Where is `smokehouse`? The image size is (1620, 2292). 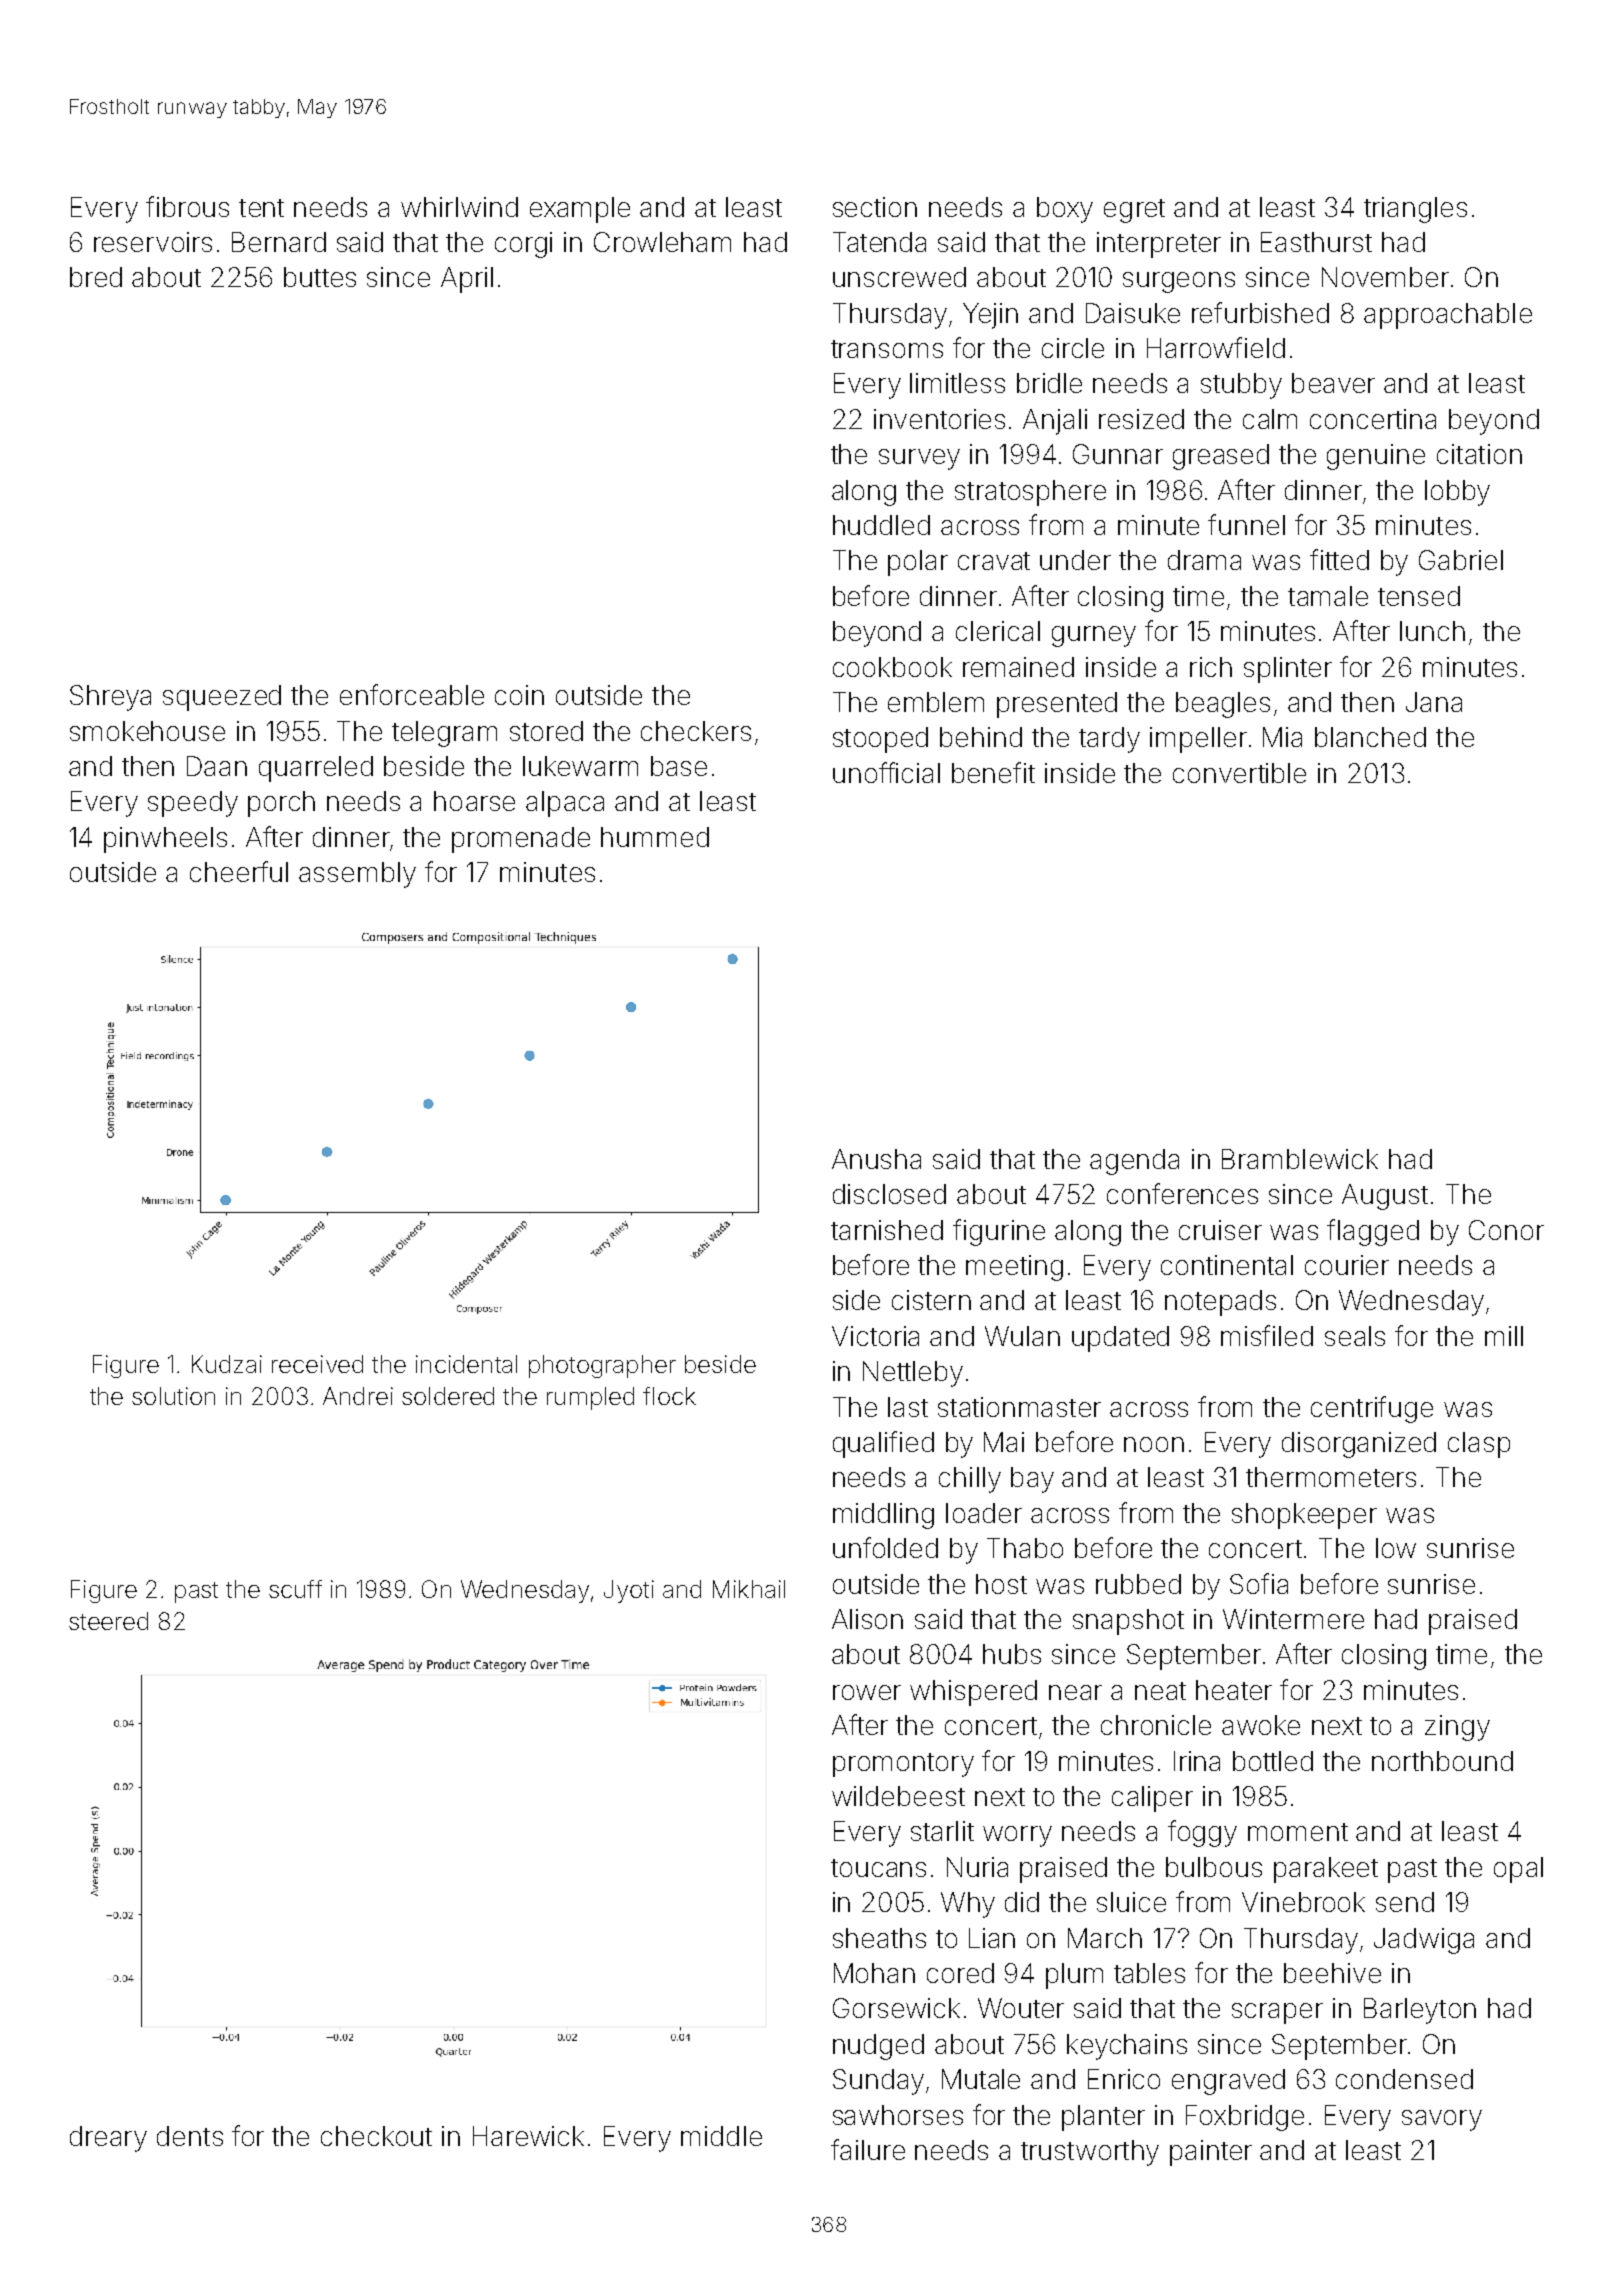
smokehouse is located at coordinates (147, 731).
